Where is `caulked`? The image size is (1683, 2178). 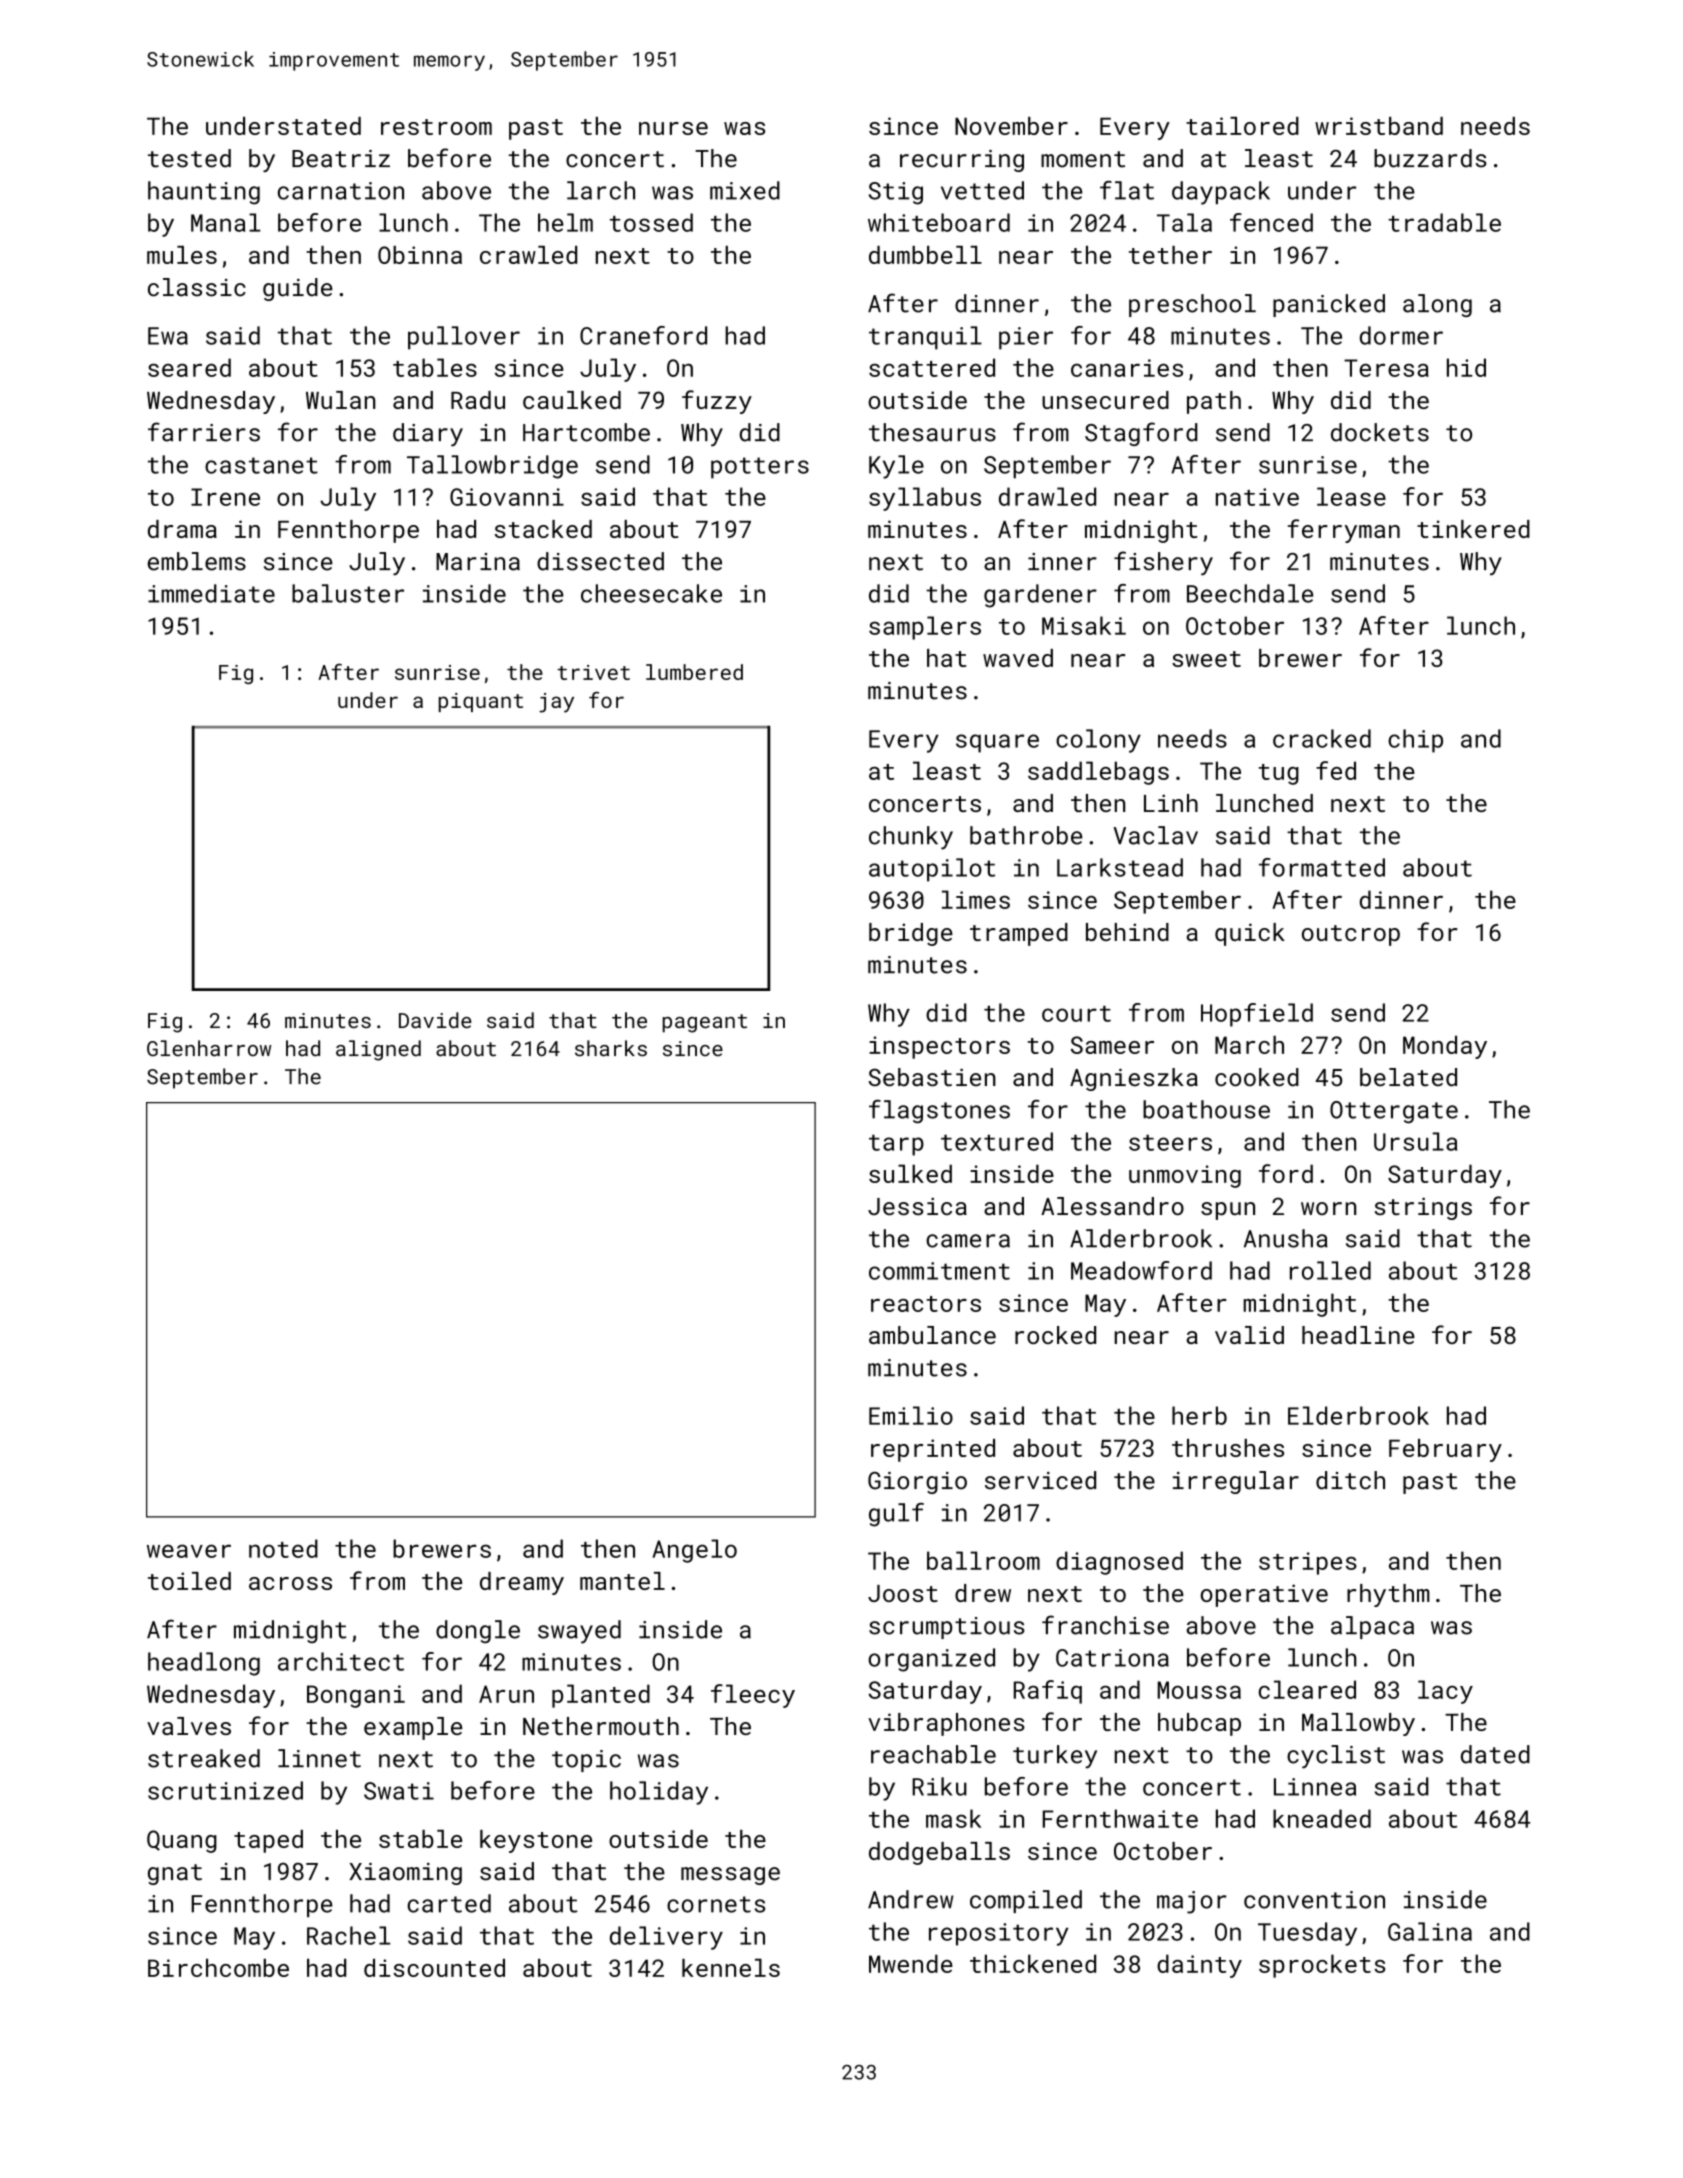 caulked is located at coordinates (572, 400).
